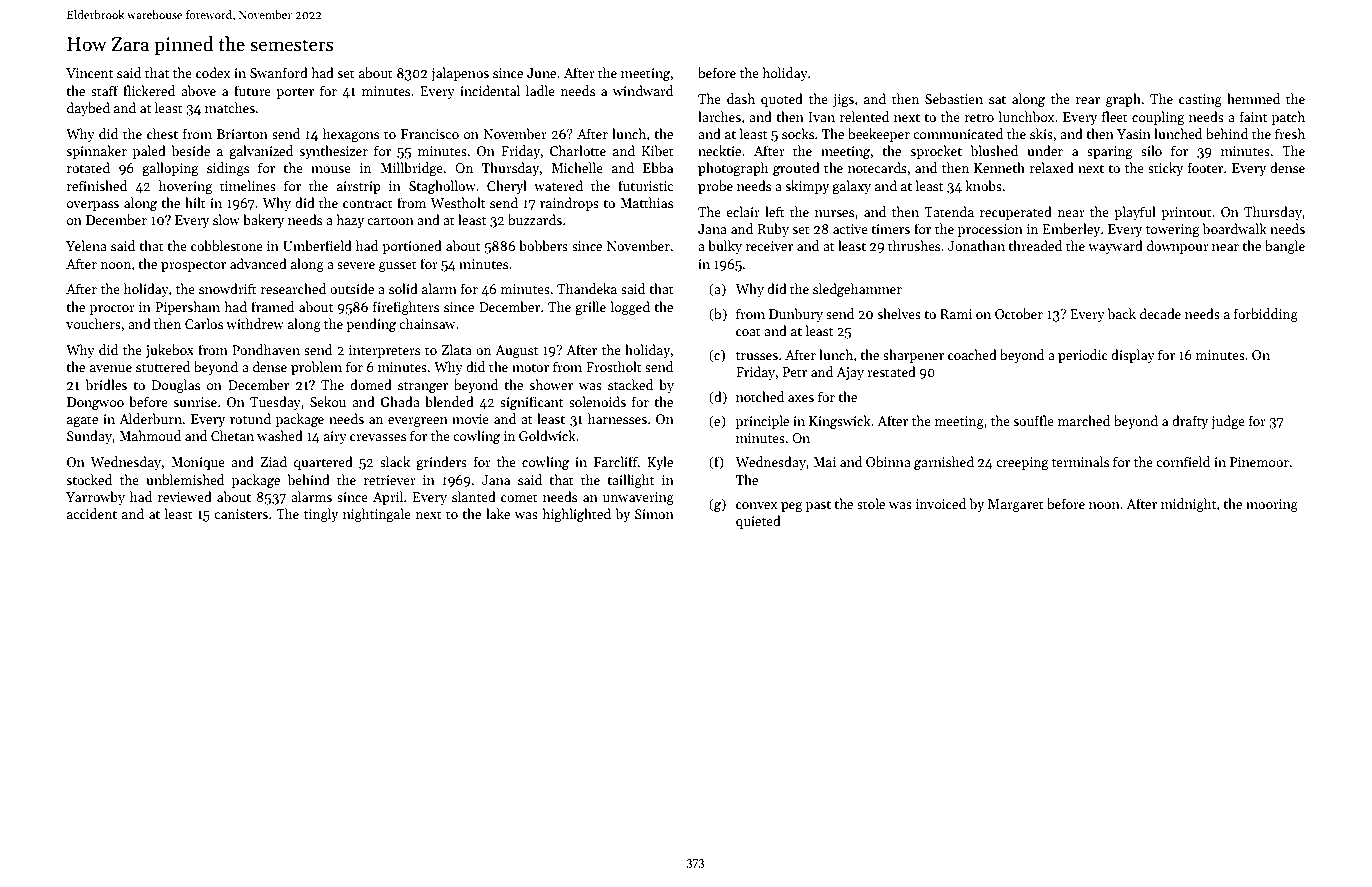  Describe the element at coordinates (1022, 463) in the screenshot. I see `creeping` at that location.
